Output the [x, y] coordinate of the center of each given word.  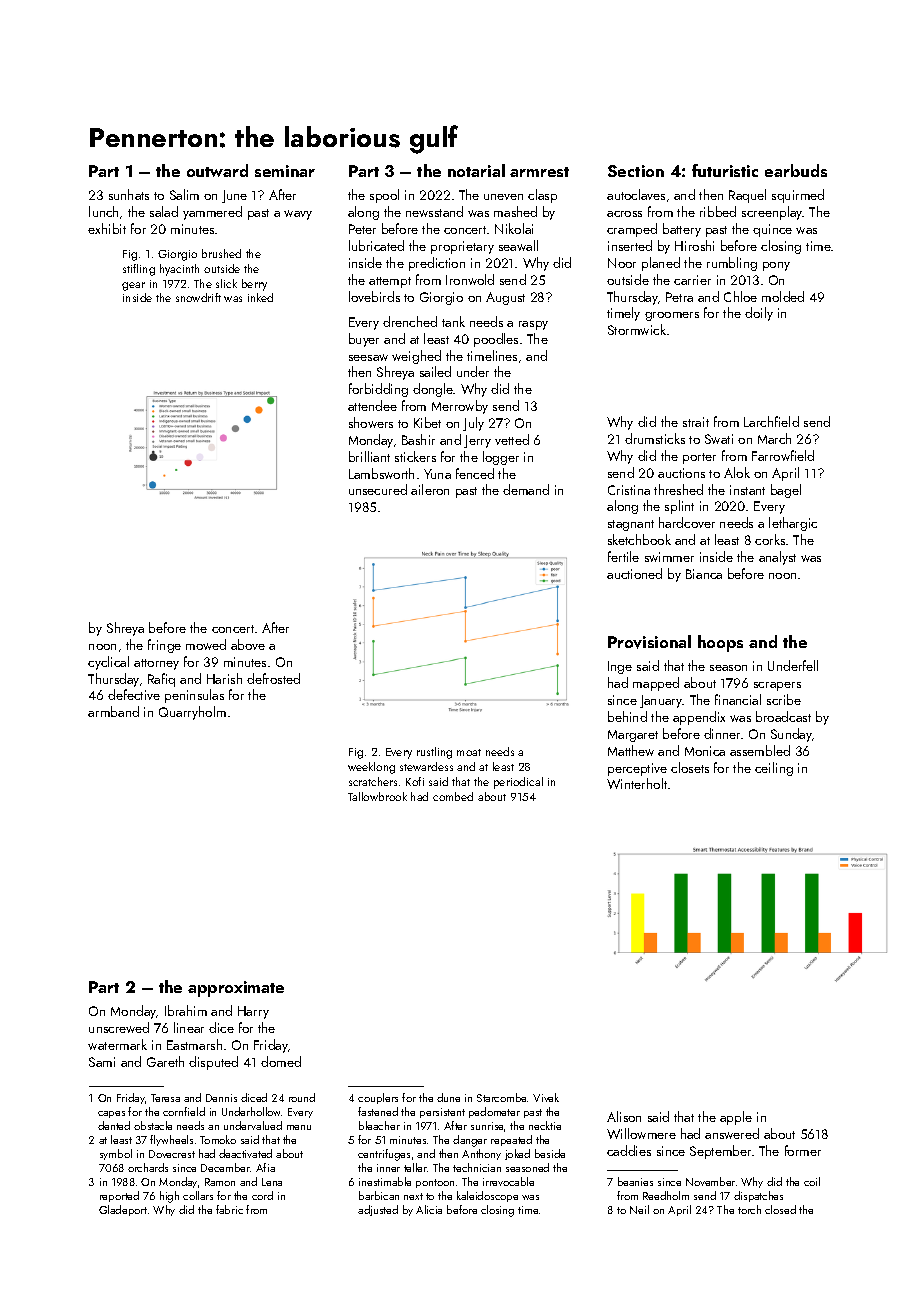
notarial [476, 170]
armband [113, 711]
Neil [639, 1209]
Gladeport [123, 1210]
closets [690, 767]
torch [749, 1209]
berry [254, 285]
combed [453, 796]
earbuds [796, 170]
